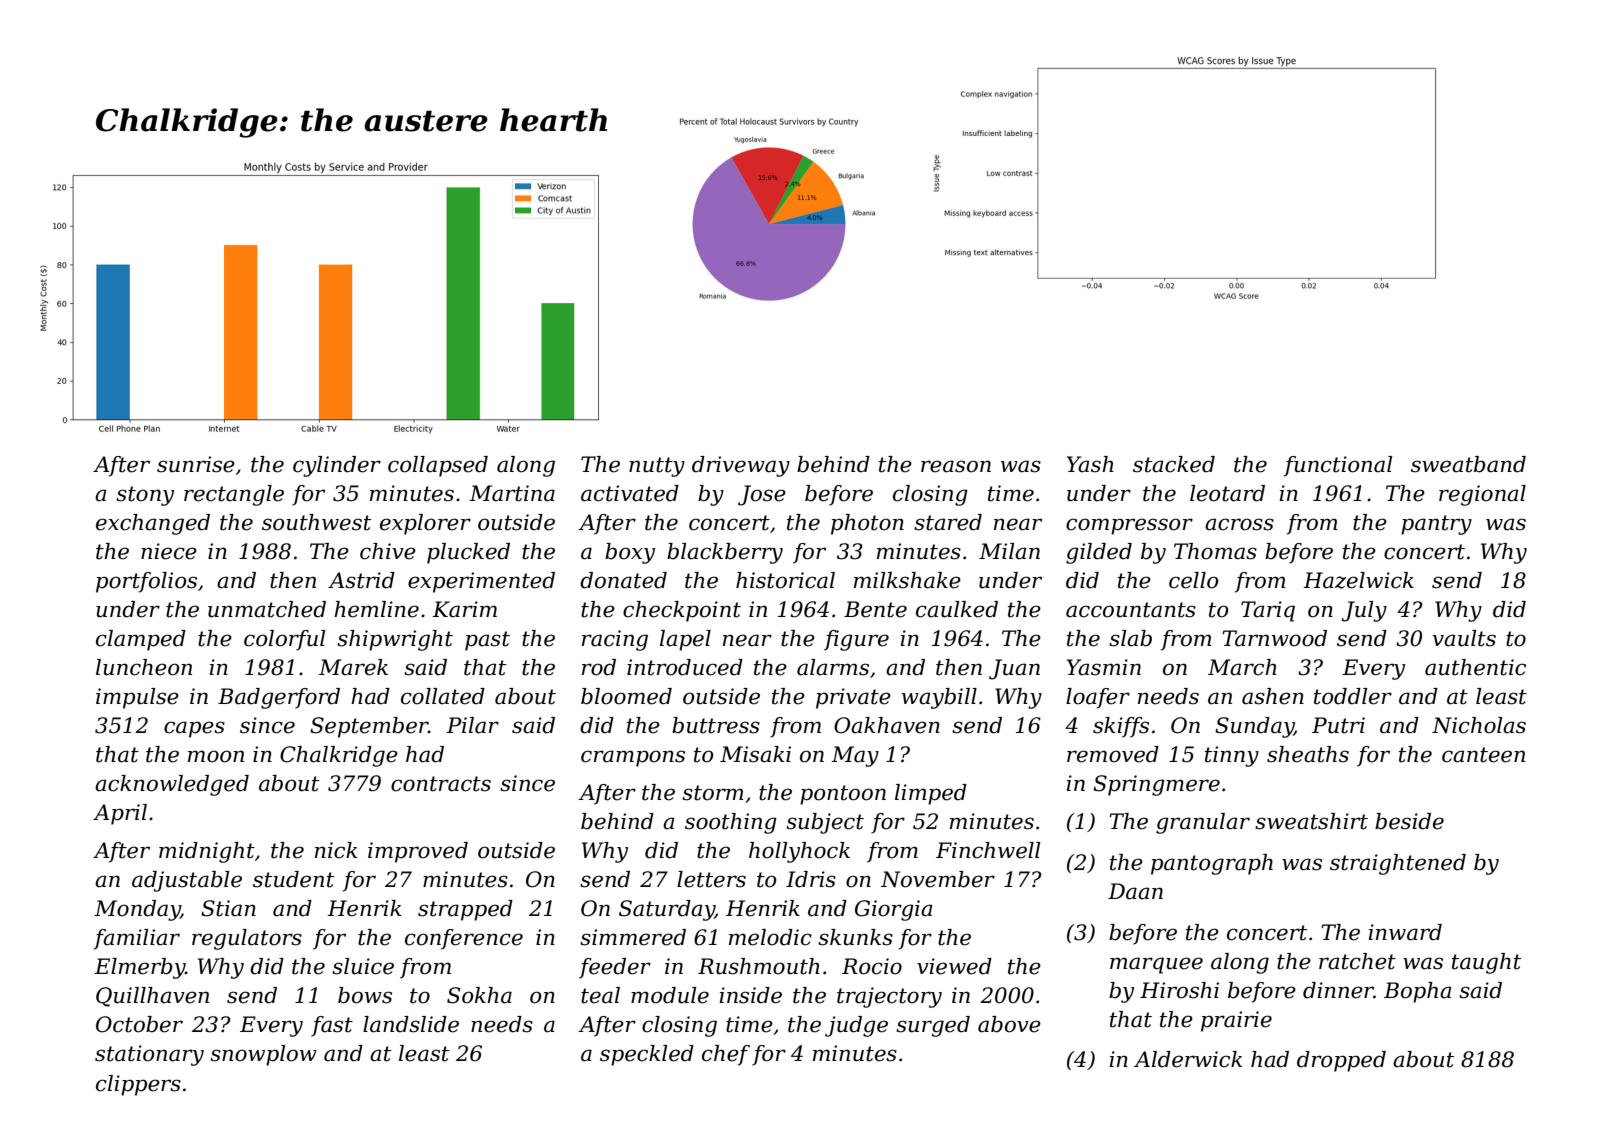  What do you see at coordinates (630, 493) in the image?
I see `activated` at bounding box center [630, 493].
